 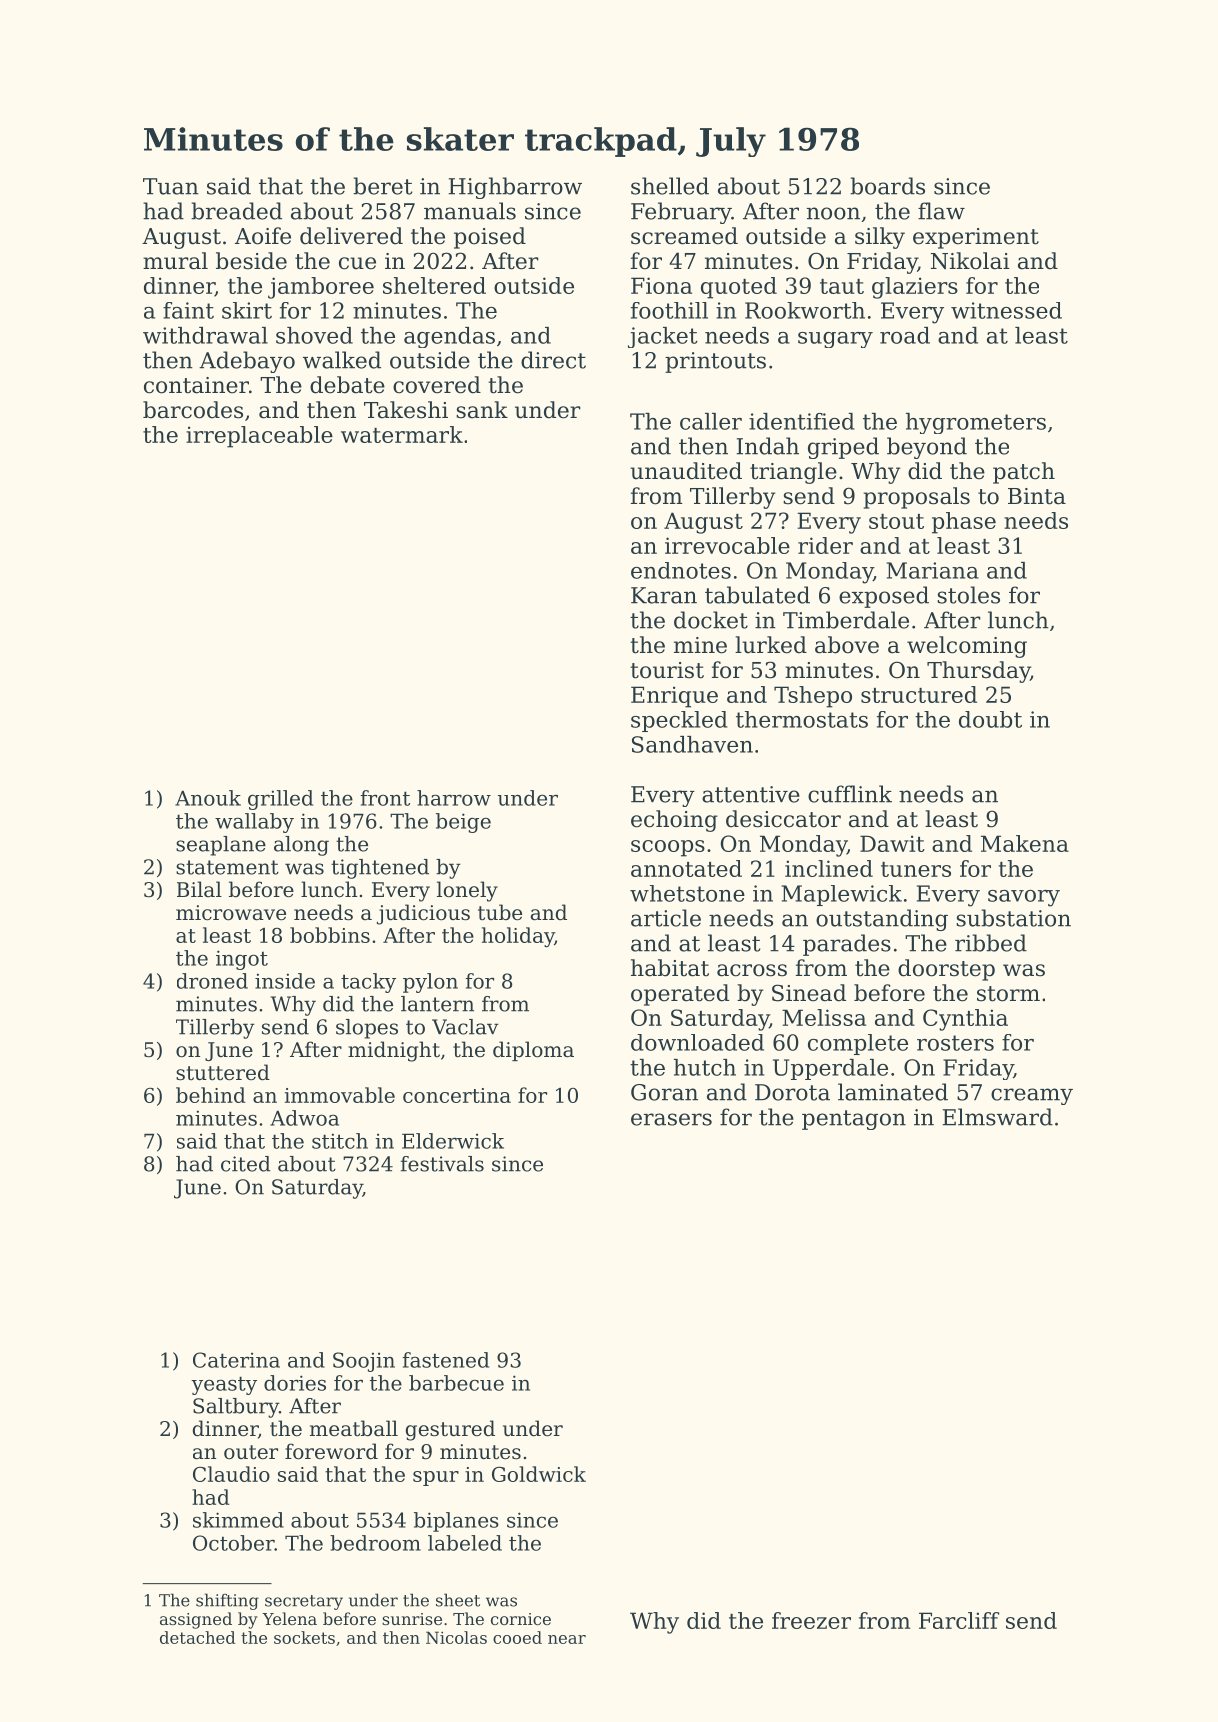 What do you see at coordinates (231, 1474) in the document?
I see `Claudio` at bounding box center [231, 1474].
